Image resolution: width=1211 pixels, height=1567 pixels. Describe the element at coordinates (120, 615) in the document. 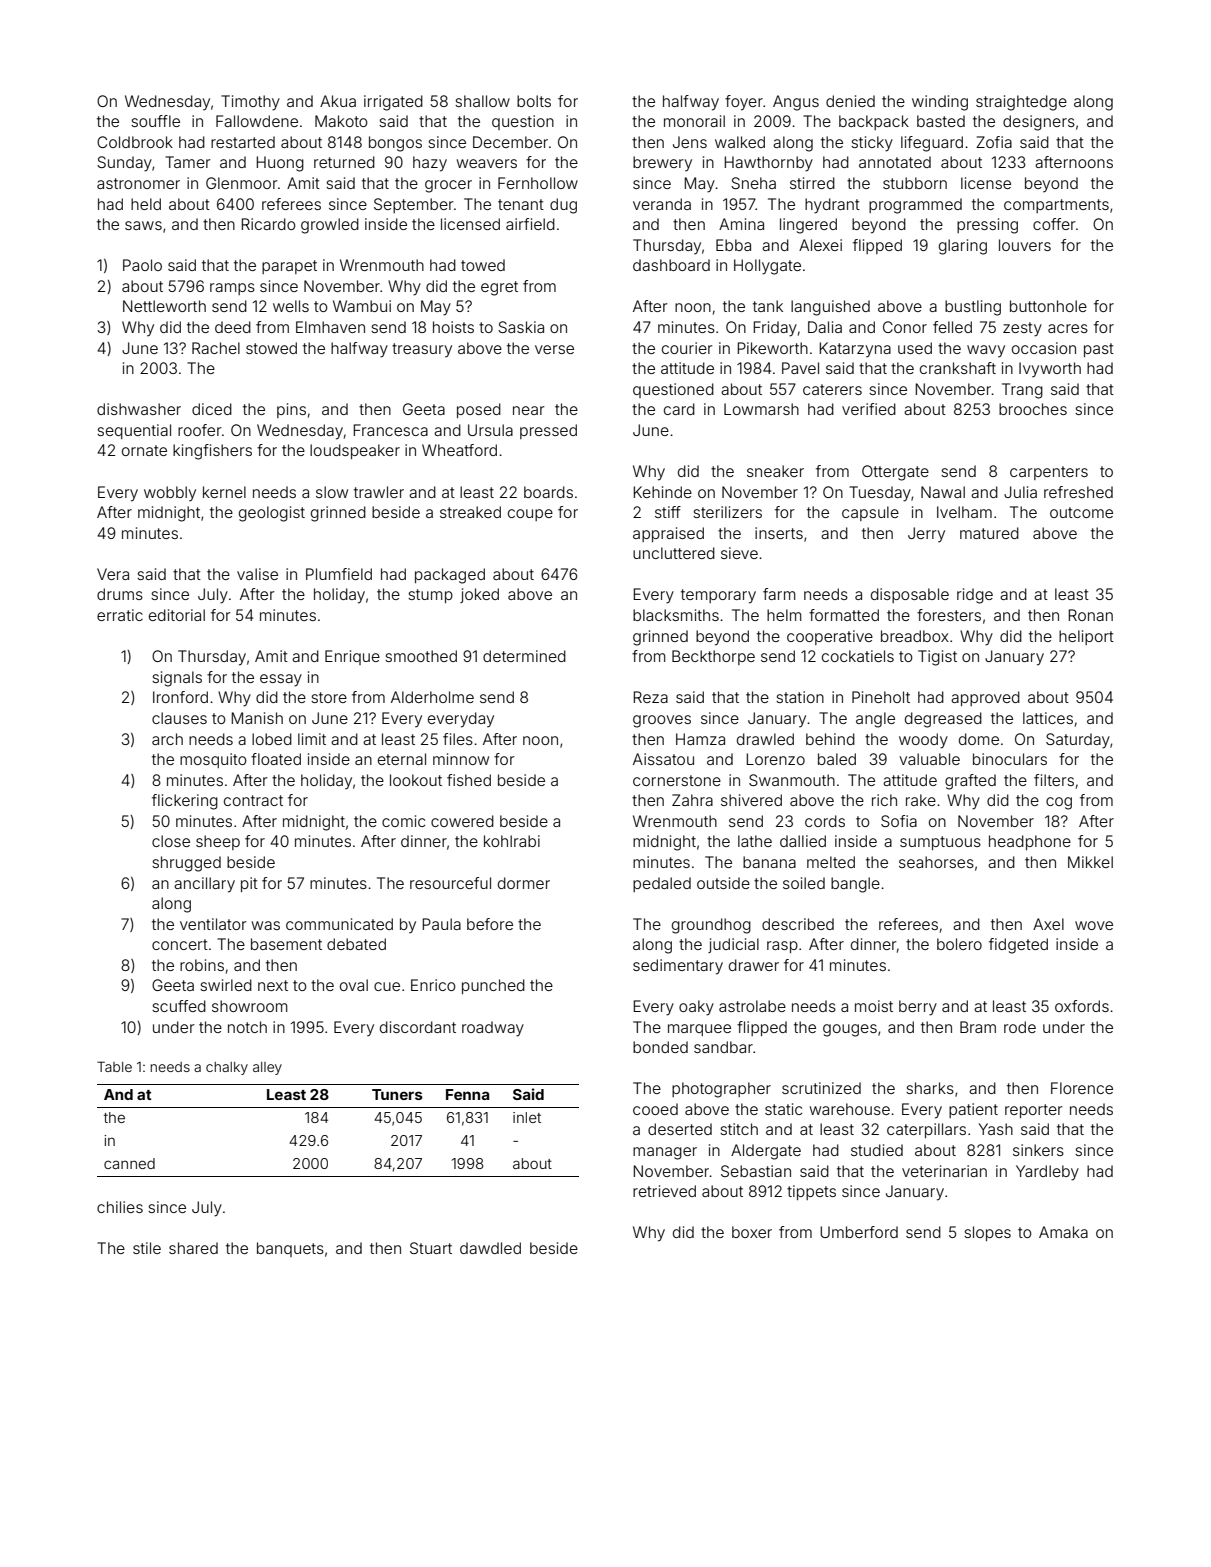

I see `erratic` at that location.
